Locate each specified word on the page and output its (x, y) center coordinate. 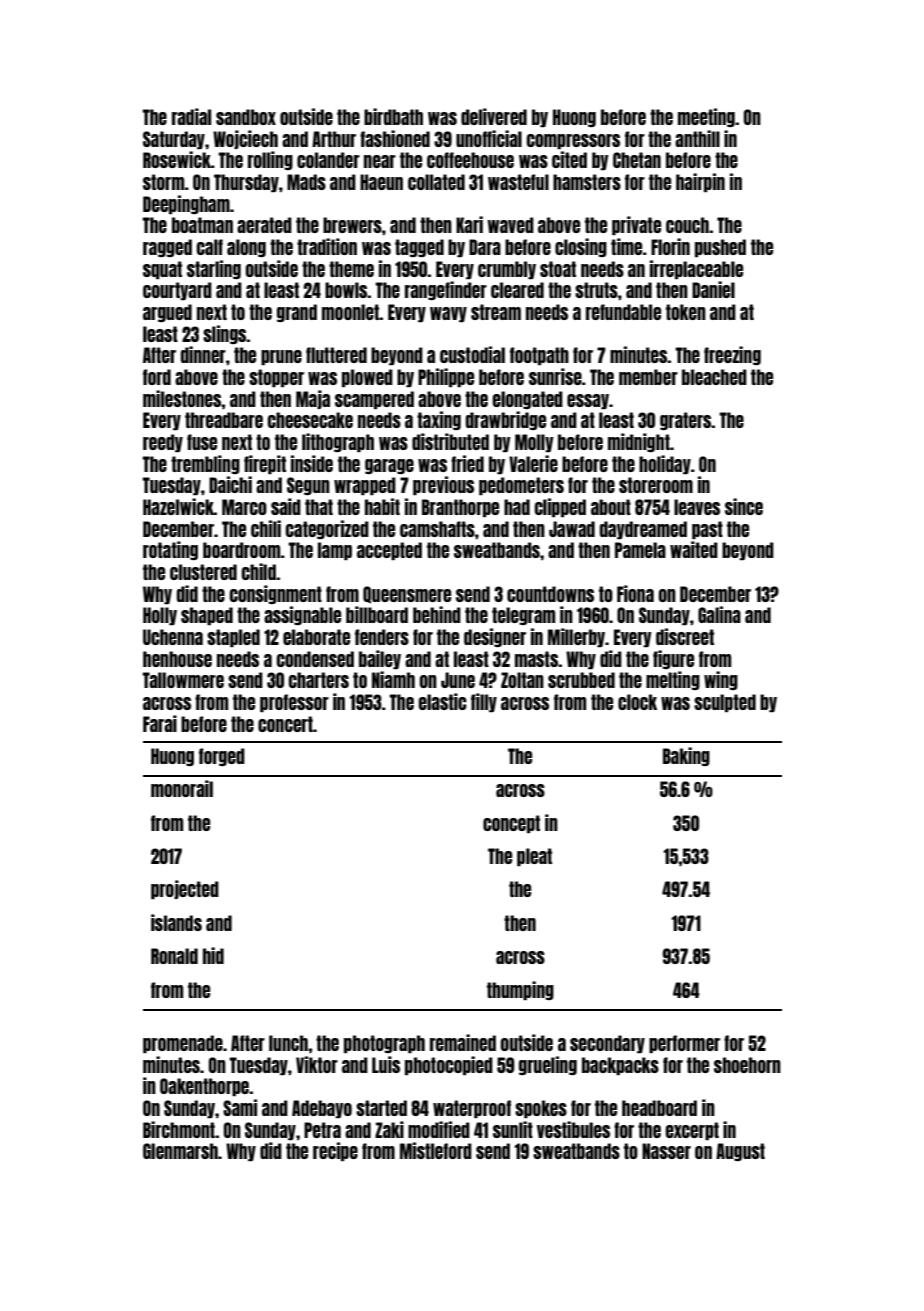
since (744, 506)
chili (266, 528)
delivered (494, 116)
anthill (697, 138)
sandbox (246, 117)
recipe (335, 1151)
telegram (523, 616)
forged (222, 757)
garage (389, 466)
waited (694, 549)
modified (439, 1129)
